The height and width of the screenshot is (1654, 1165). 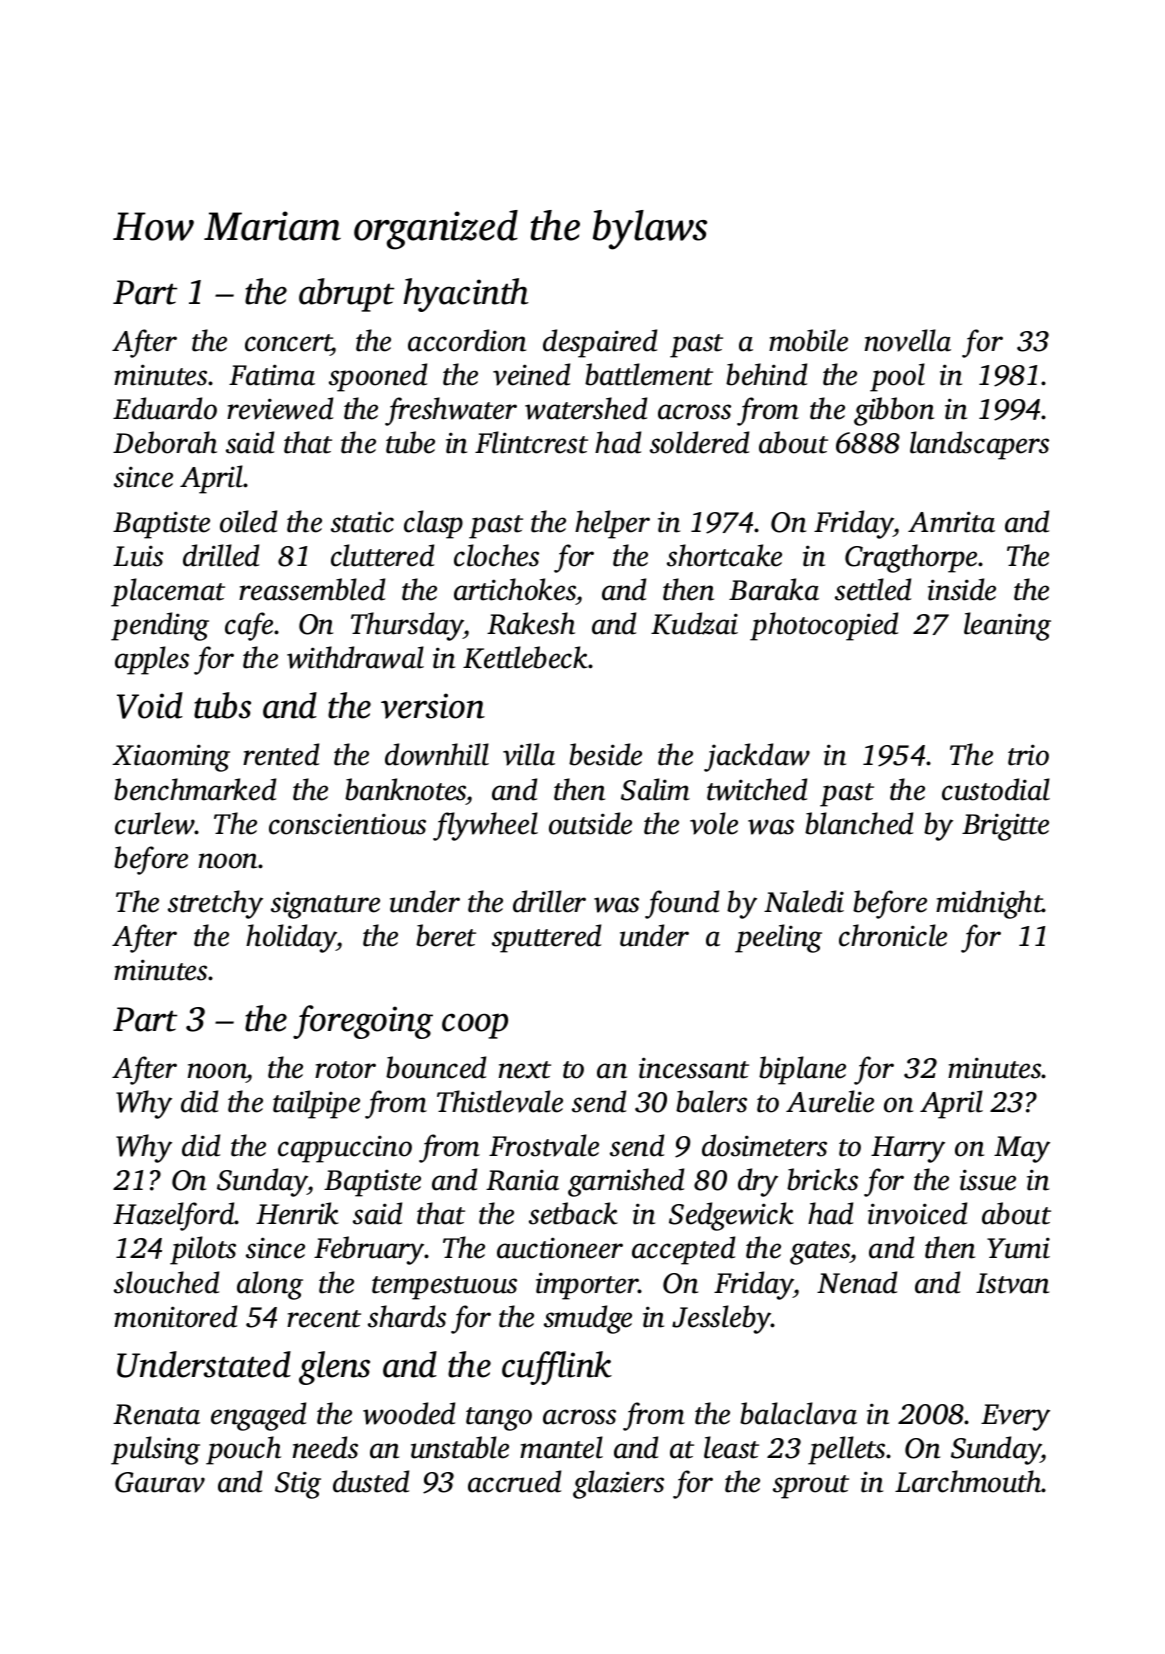 I want to click on Thursday, so click(x=407, y=626).
